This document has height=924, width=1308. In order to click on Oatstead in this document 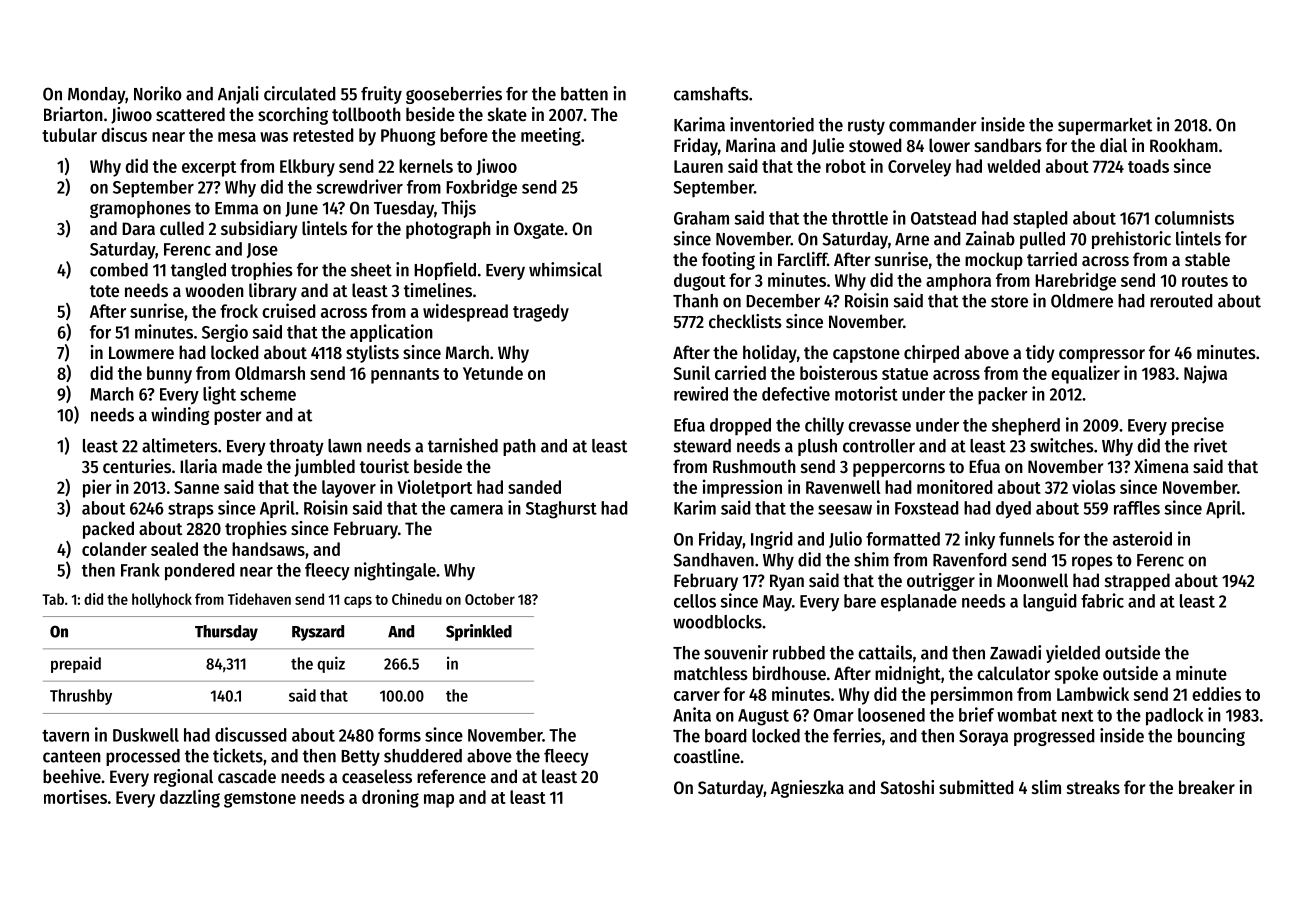, I will do `click(943, 218)`.
